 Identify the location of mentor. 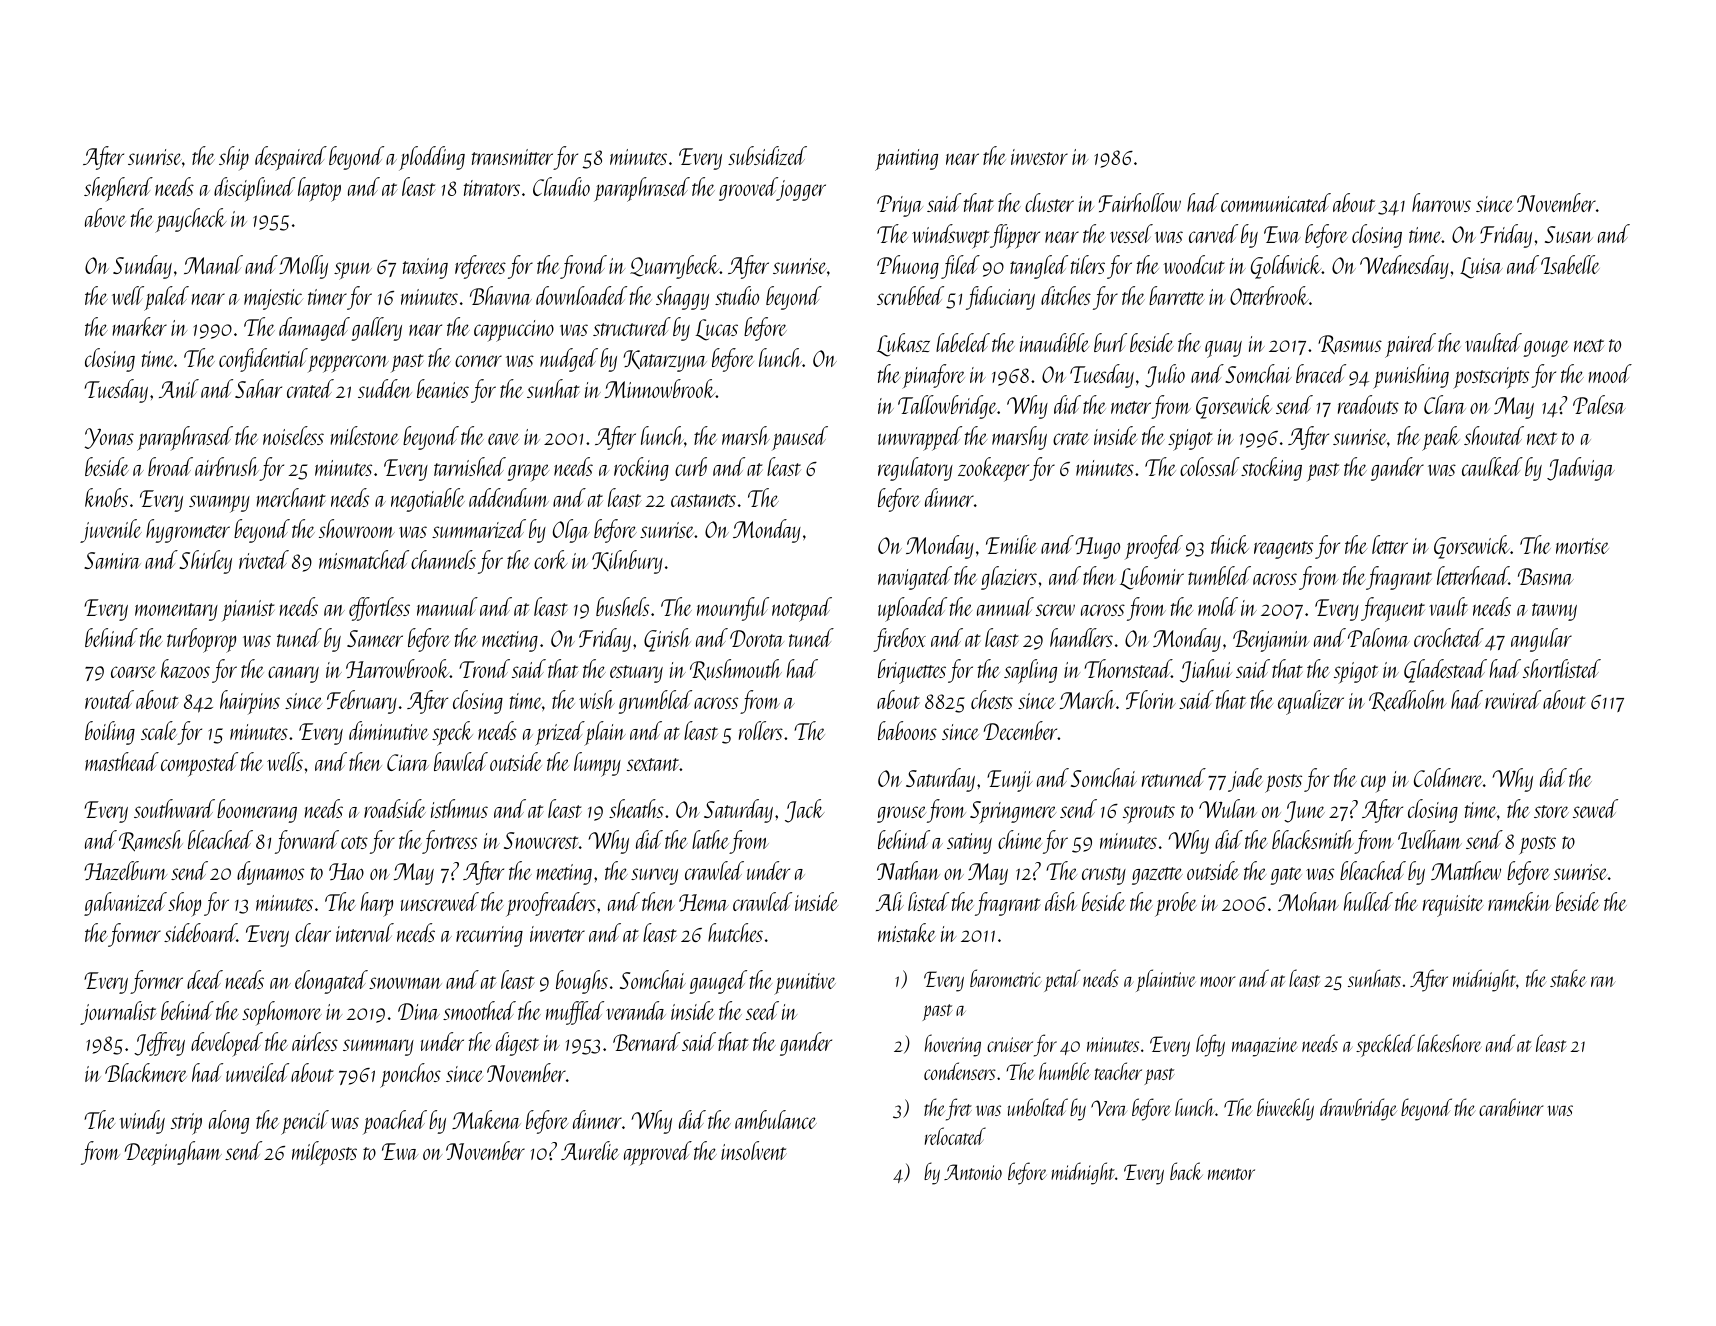
(1231, 1174).
